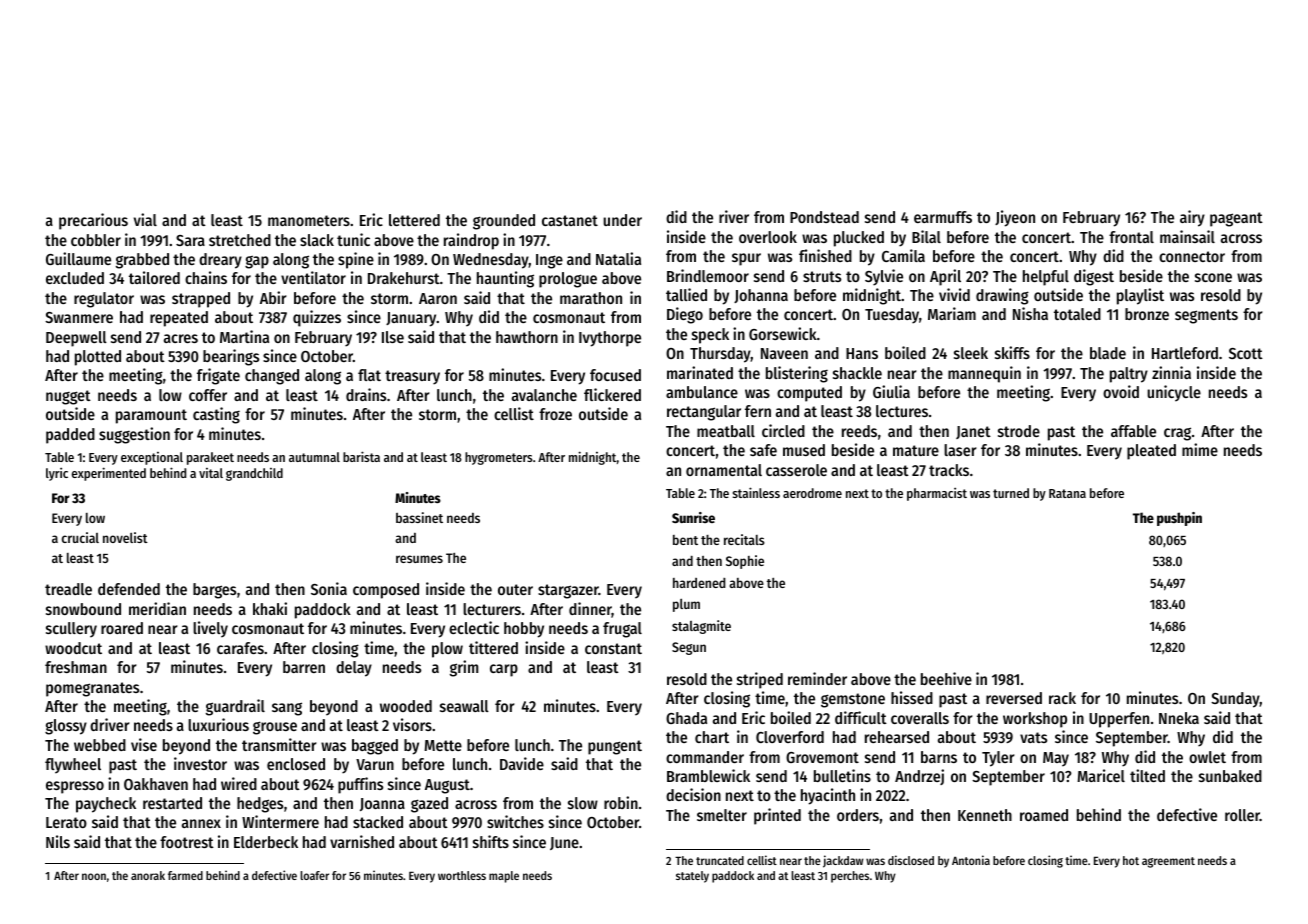 Image resolution: width=1308 pixels, height=924 pixels. Describe the element at coordinates (304, 667) in the screenshot. I see `barren` at that location.
